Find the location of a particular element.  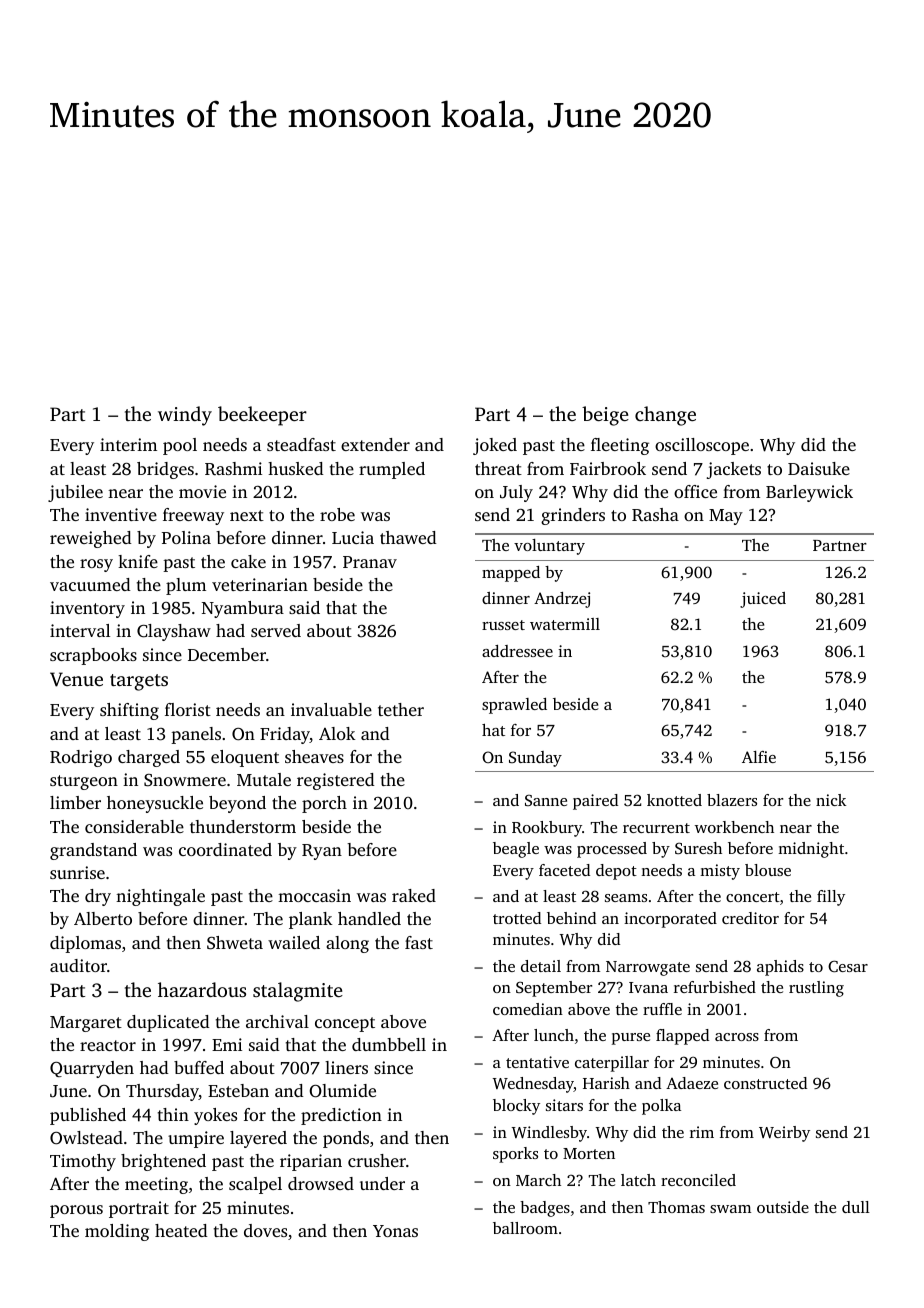

juiced is located at coordinates (763, 600).
